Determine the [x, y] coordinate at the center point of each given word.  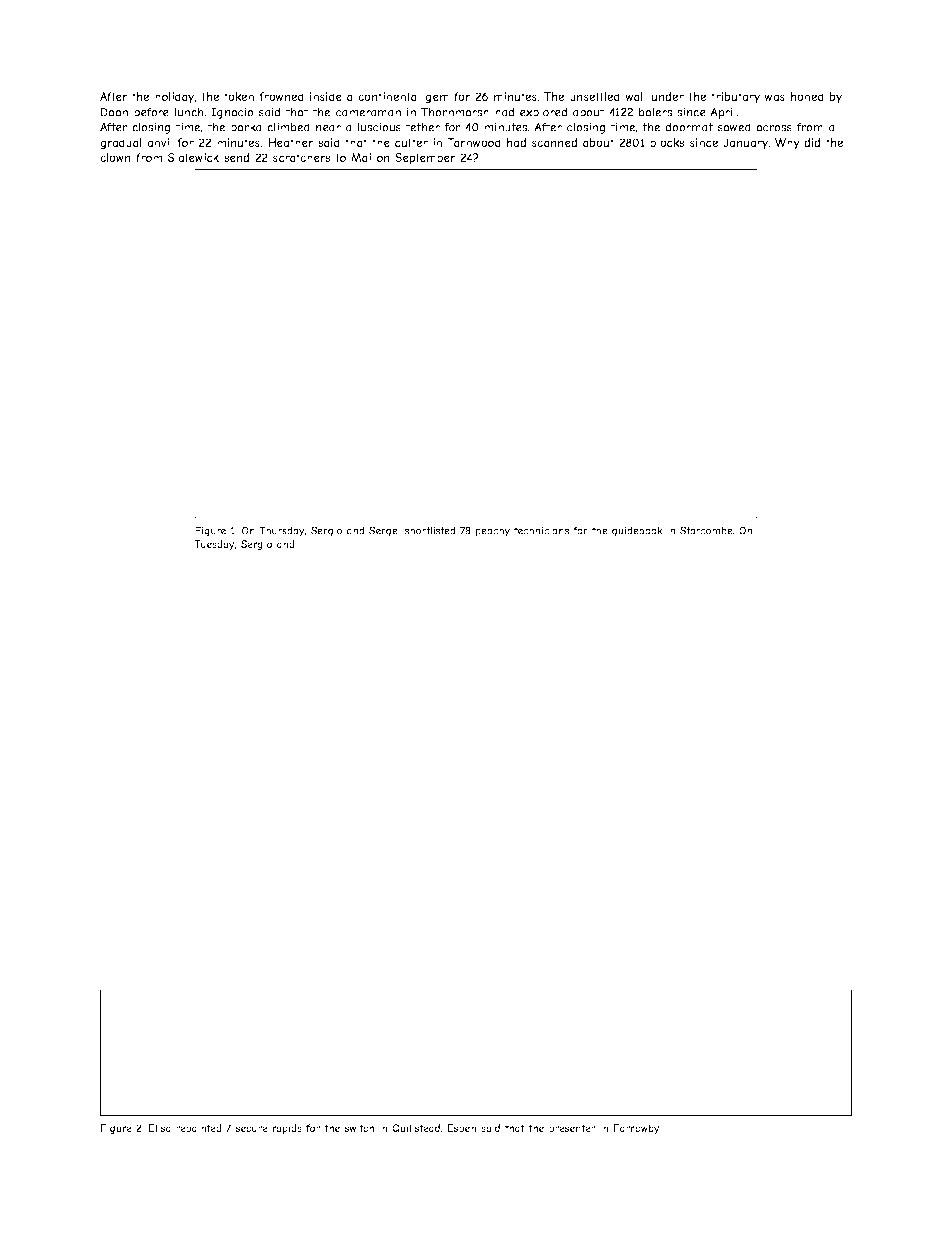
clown [115, 157]
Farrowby [637, 1129]
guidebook [637, 531]
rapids [287, 1129]
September [425, 159]
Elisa [160, 1128]
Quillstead [416, 1128]
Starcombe [706, 530]
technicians [541, 531]
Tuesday [214, 545]
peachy [493, 532]
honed [807, 96]
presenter [572, 1129]
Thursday [282, 531]
